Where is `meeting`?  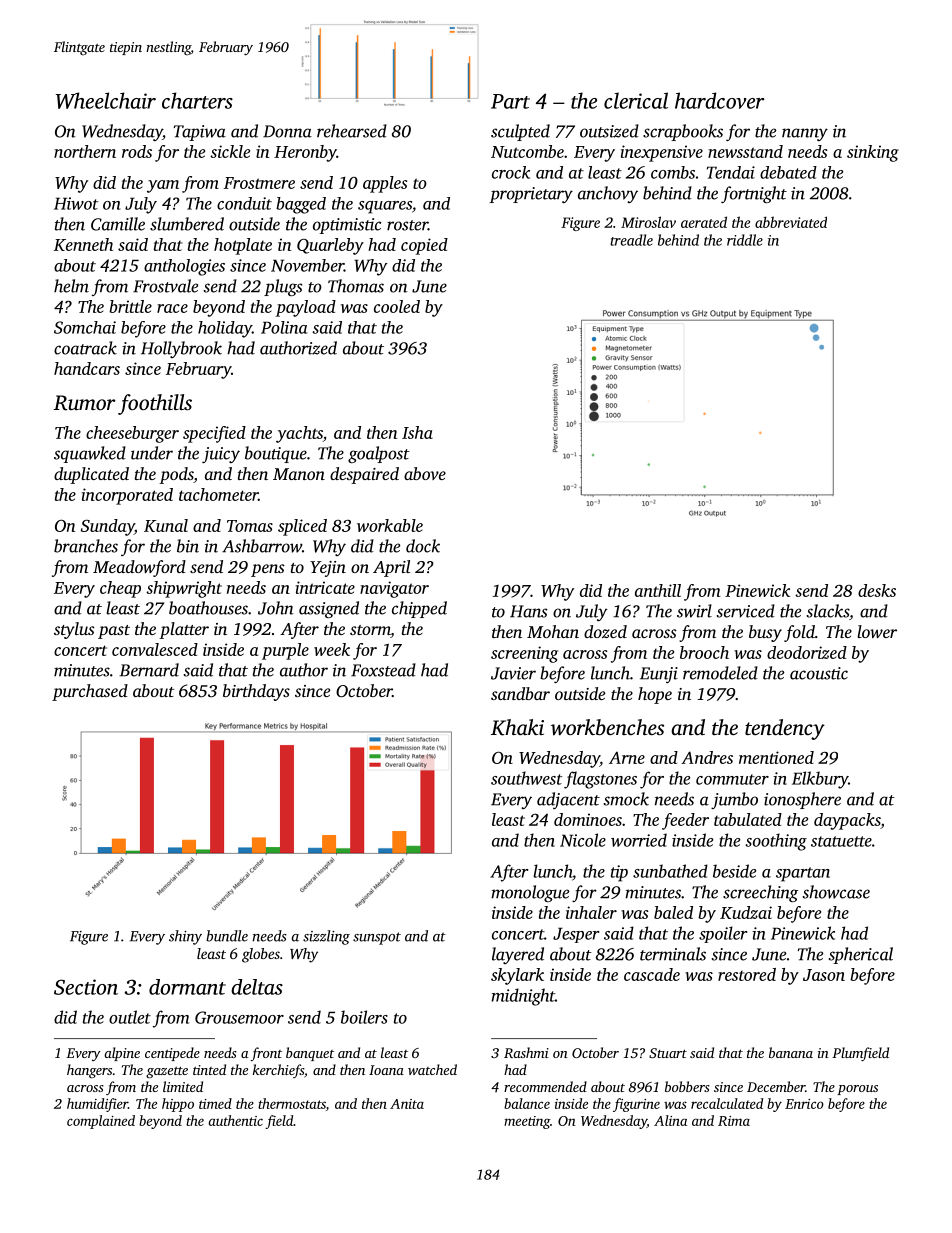 meeting is located at coordinates (527, 1122).
